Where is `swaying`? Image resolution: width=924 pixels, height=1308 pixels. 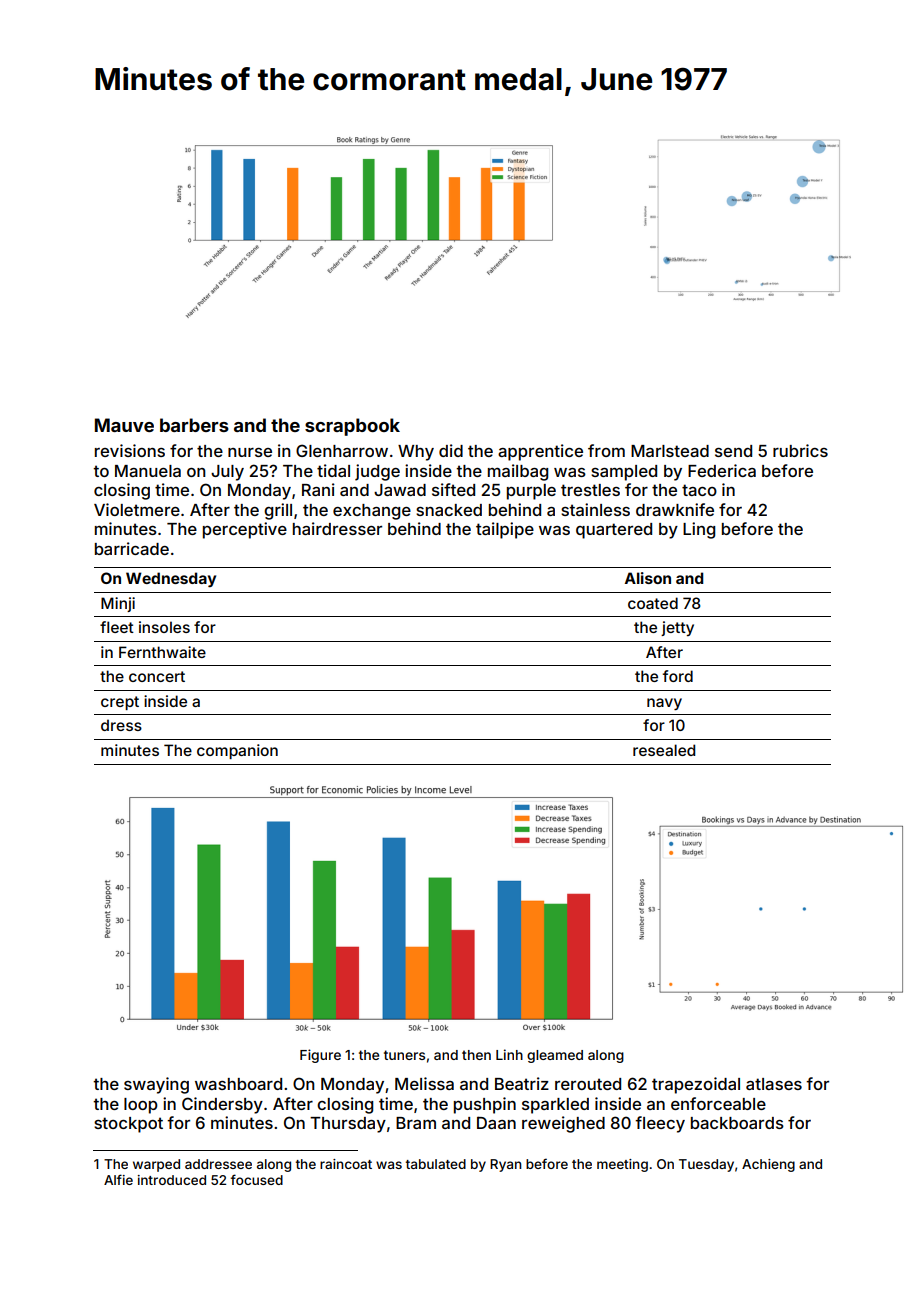 swaying is located at coordinates (156, 1085).
